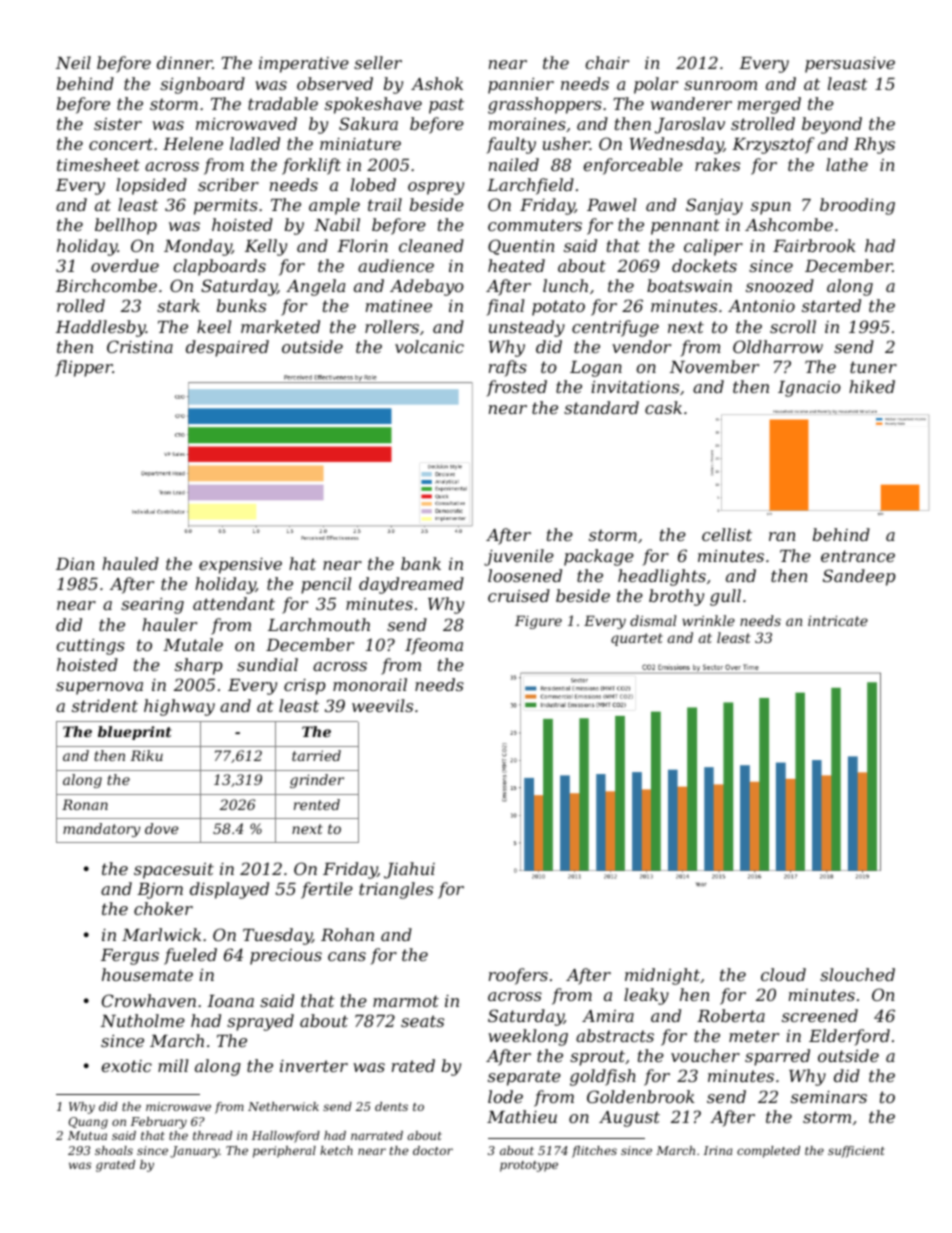  What do you see at coordinates (599, 557) in the document?
I see `package` at bounding box center [599, 557].
